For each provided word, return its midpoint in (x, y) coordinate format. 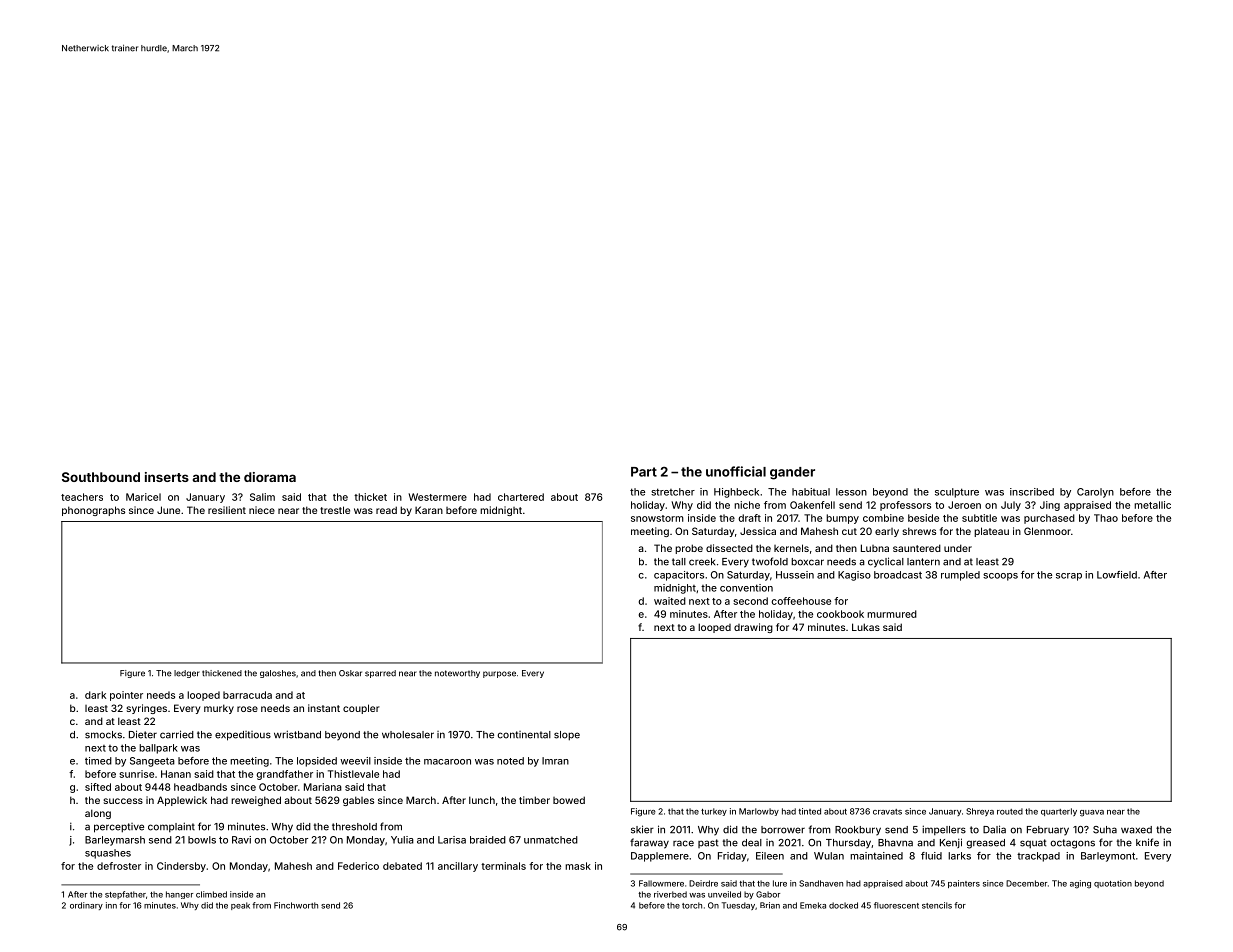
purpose (499, 674)
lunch (482, 800)
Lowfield (1117, 575)
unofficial (736, 471)
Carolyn (1095, 493)
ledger (187, 674)
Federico (358, 866)
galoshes (278, 674)
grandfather (285, 775)
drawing (753, 628)
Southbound (101, 477)
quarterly (1059, 812)
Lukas (866, 627)
